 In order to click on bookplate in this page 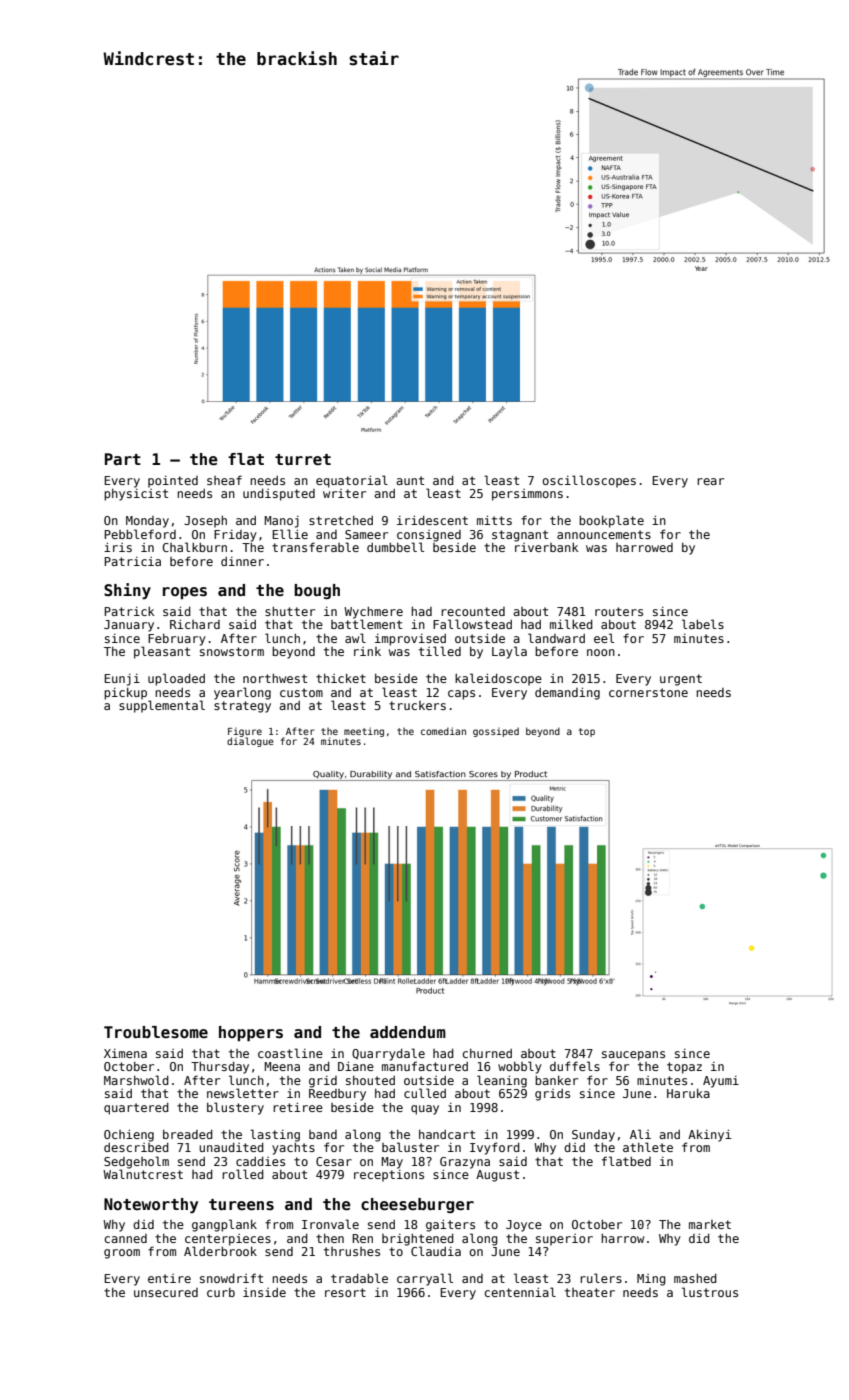, I will do `click(611, 521)`.
